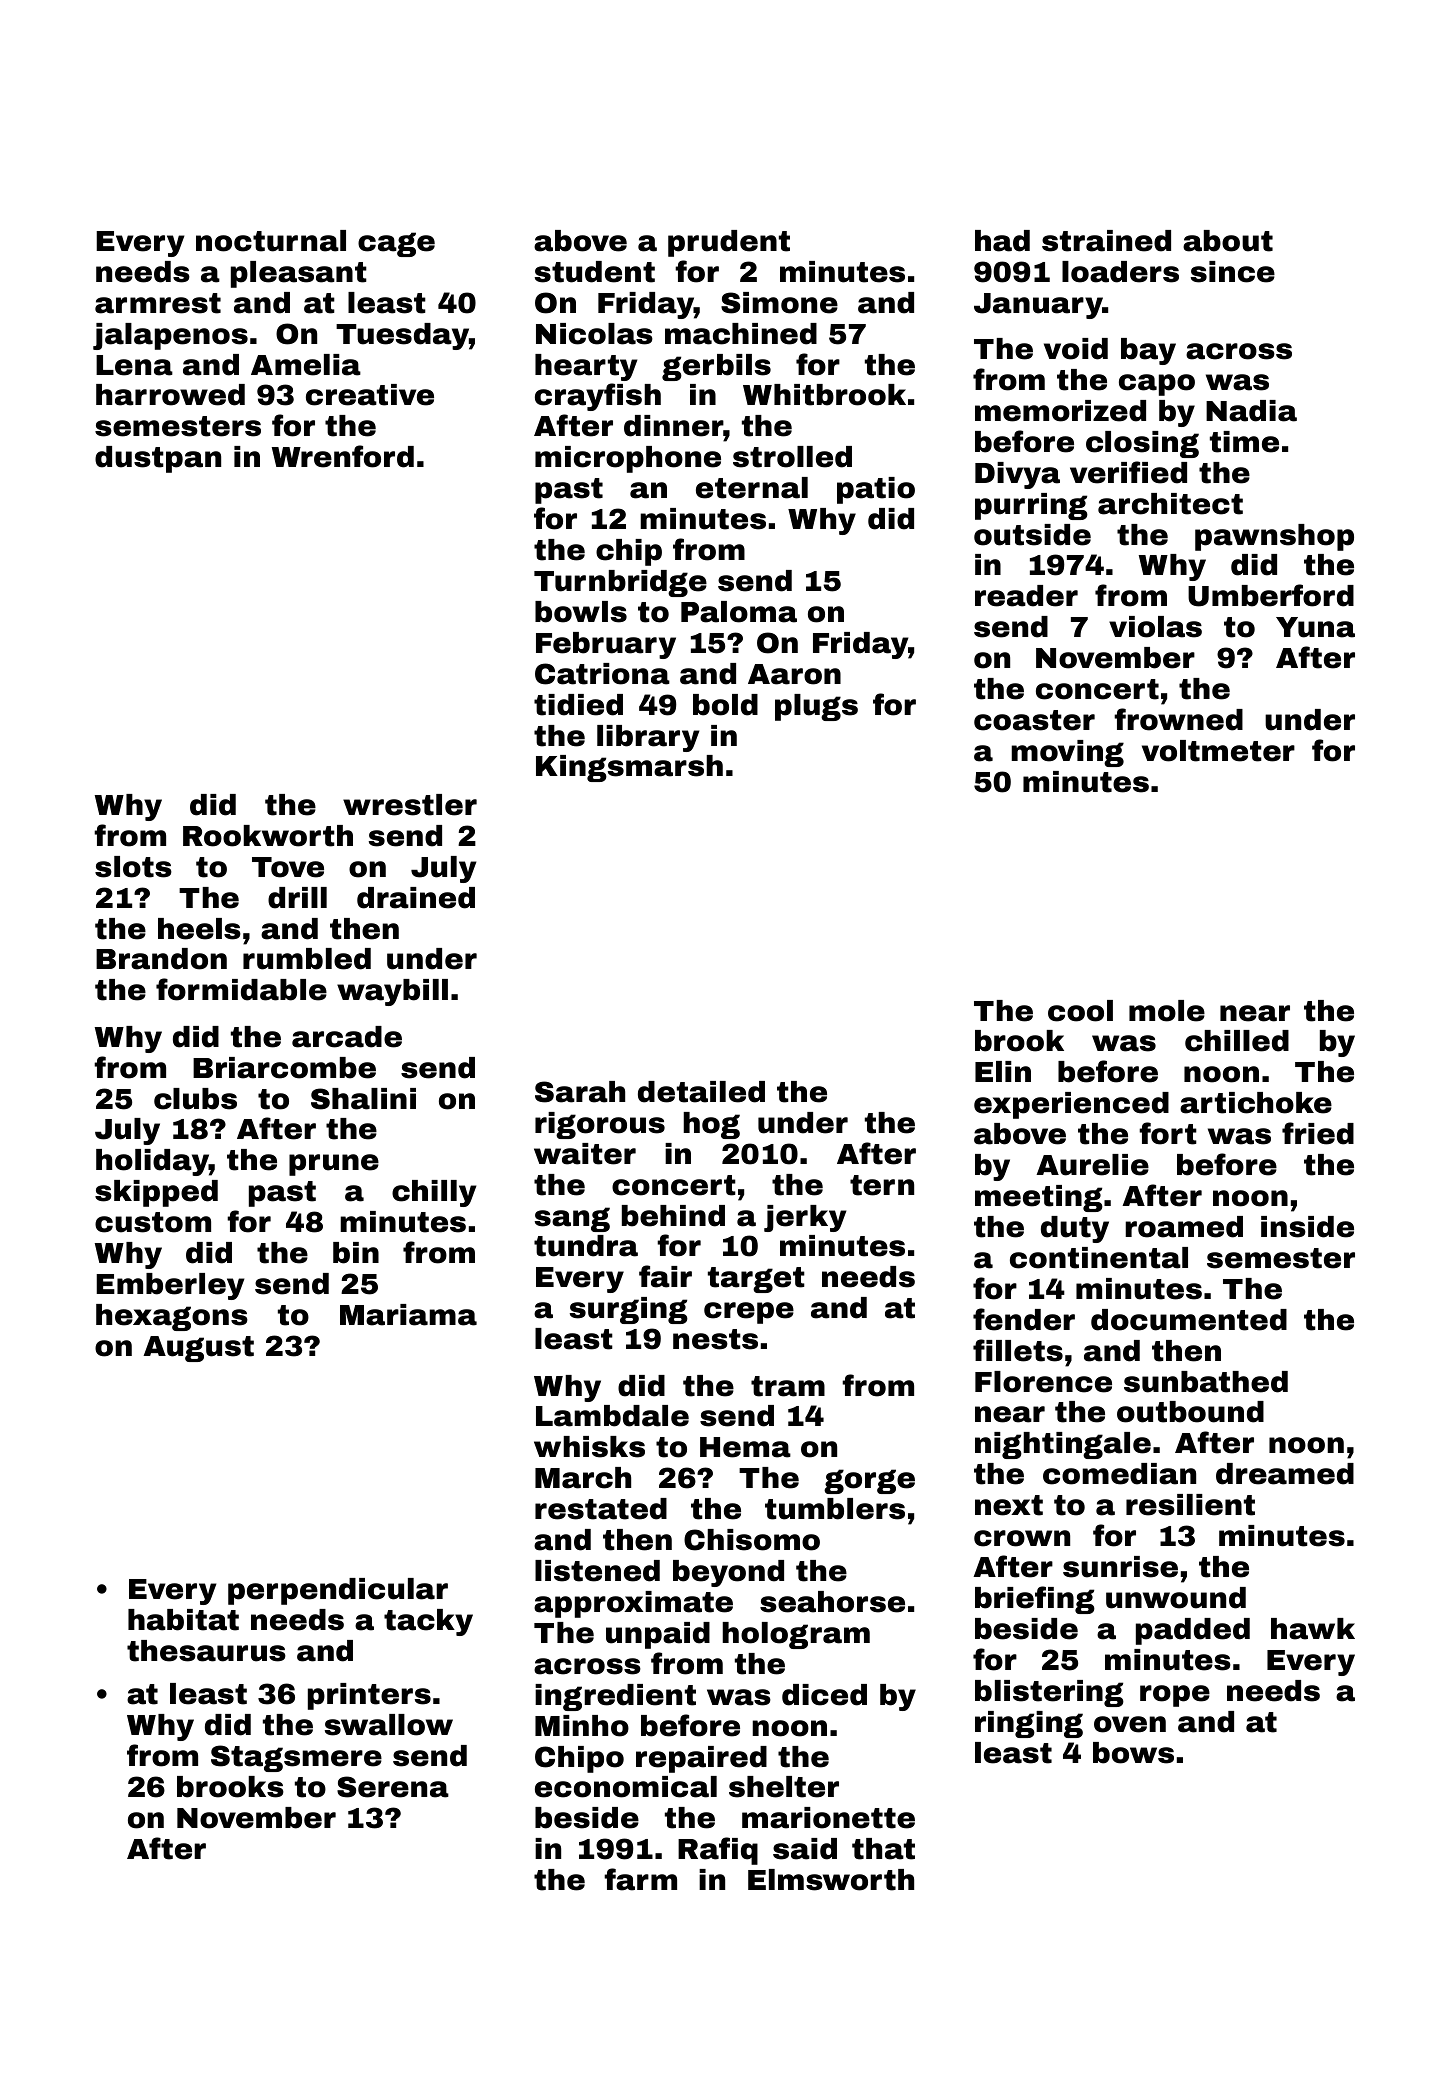 The height and width of the page is (2100, 1450). What do you see at coordinates (1318, 1133) in the page?
I see `fried` at bounding box center [1318, 1133].
